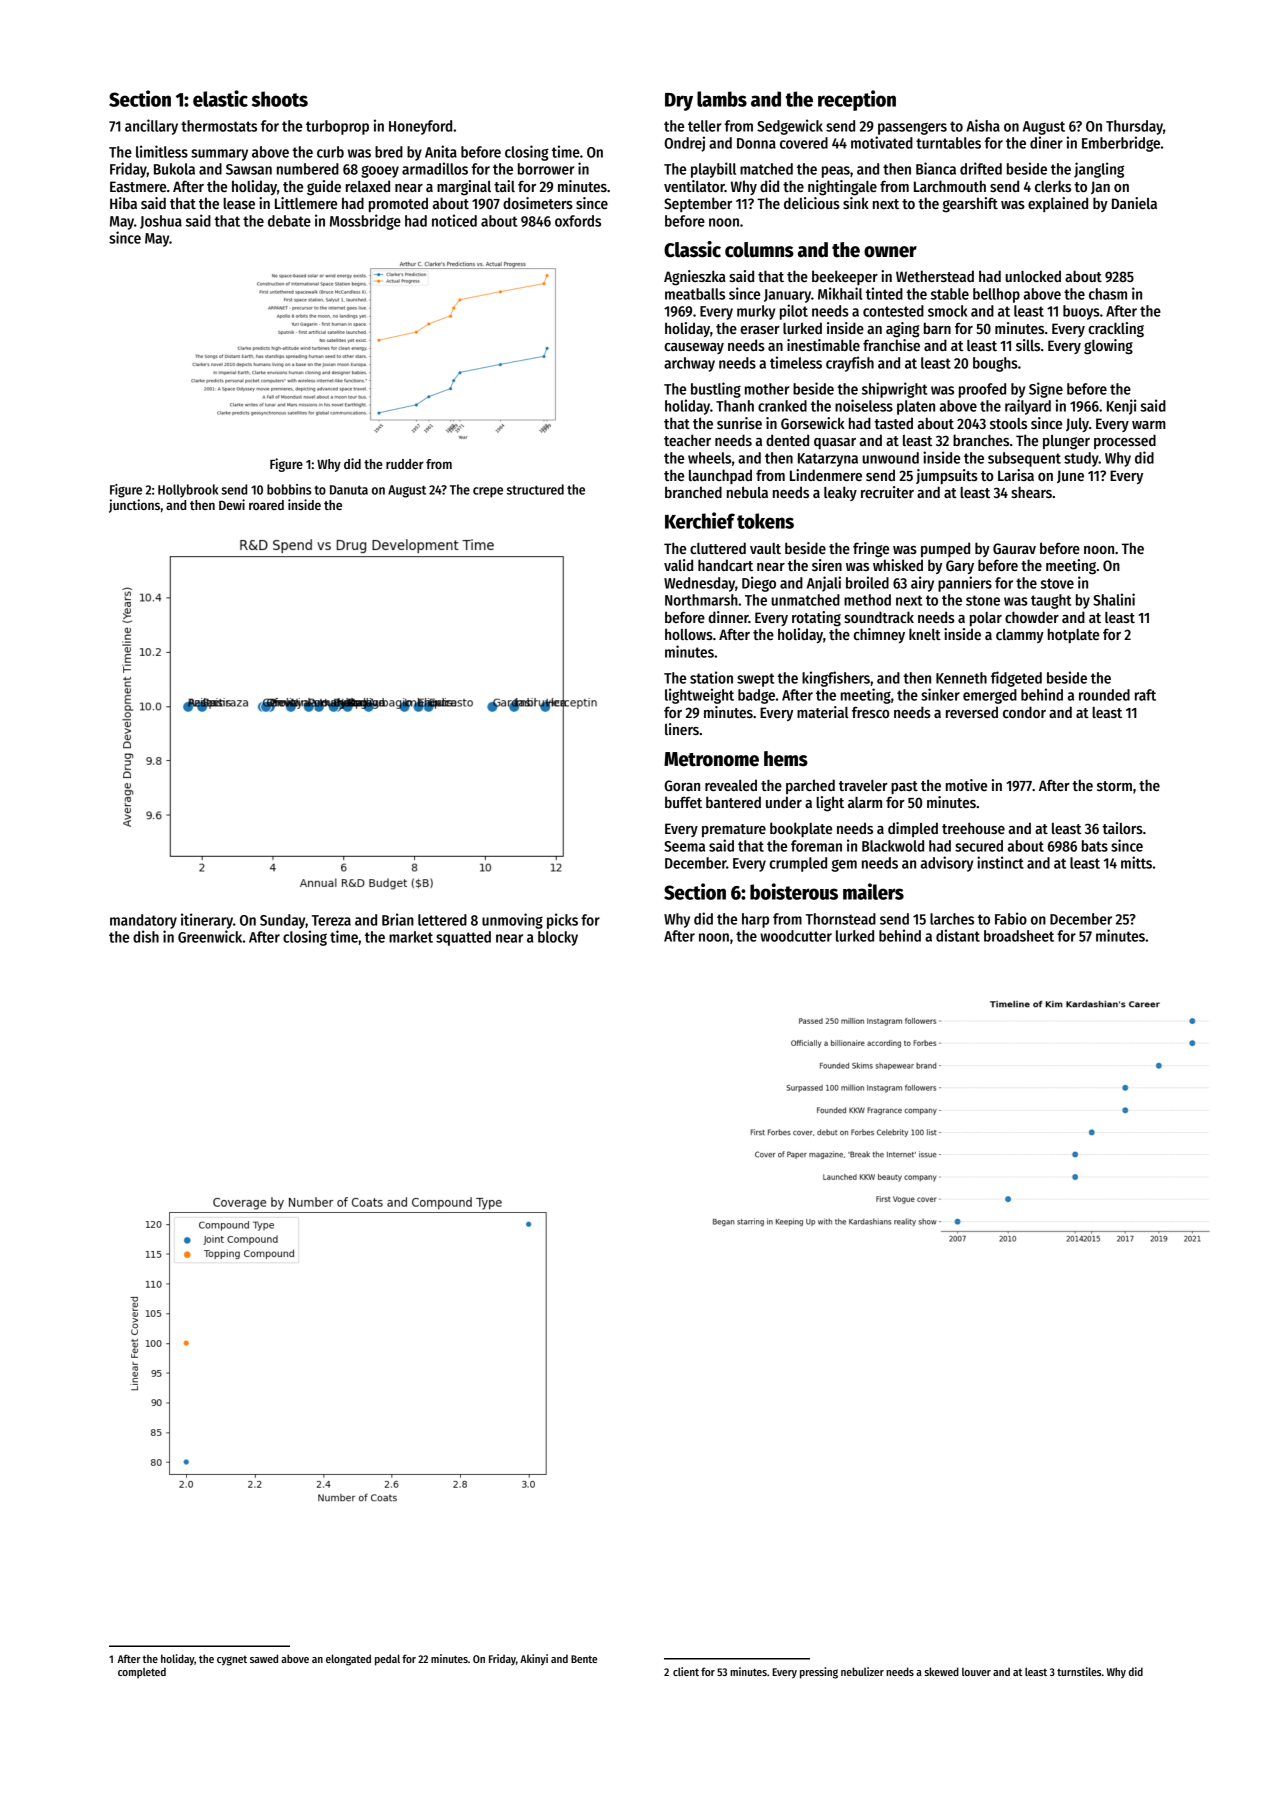  Describe the element at coordinates (796, 936) in the page. I see `woodcutter` at that location.
